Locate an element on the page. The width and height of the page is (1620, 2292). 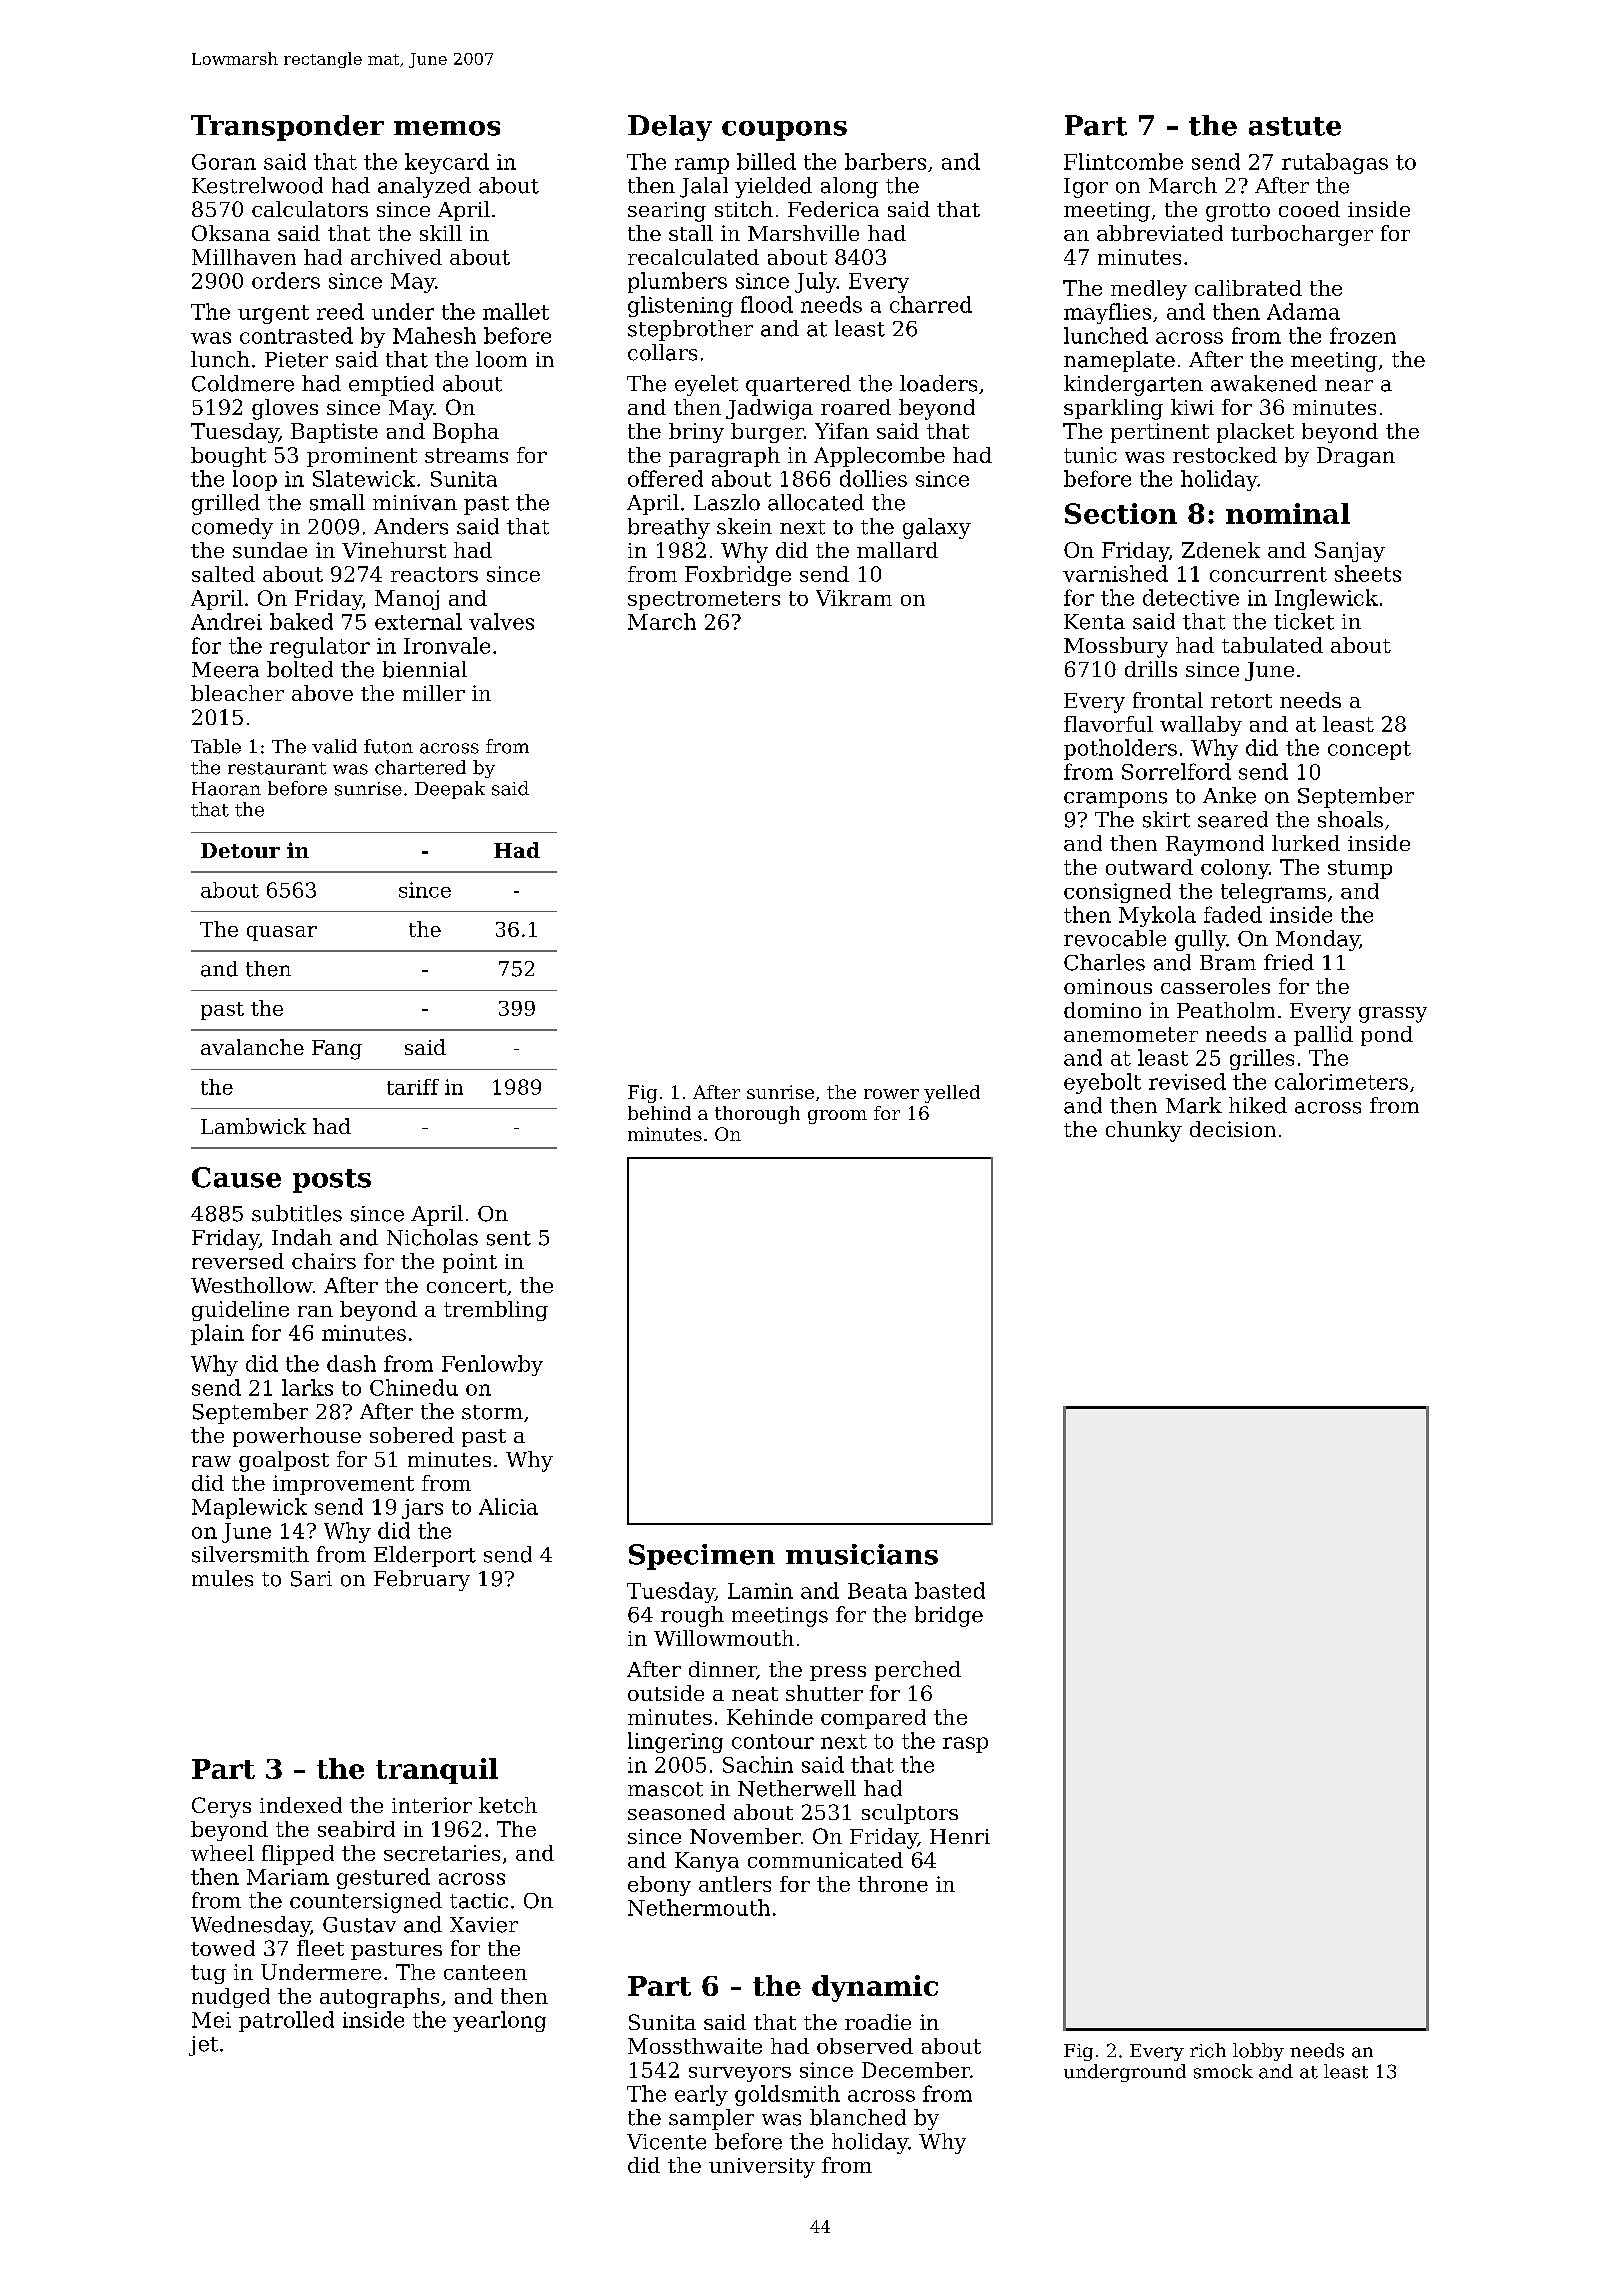
calorimeters is located at coordinates (1341, 1081).
